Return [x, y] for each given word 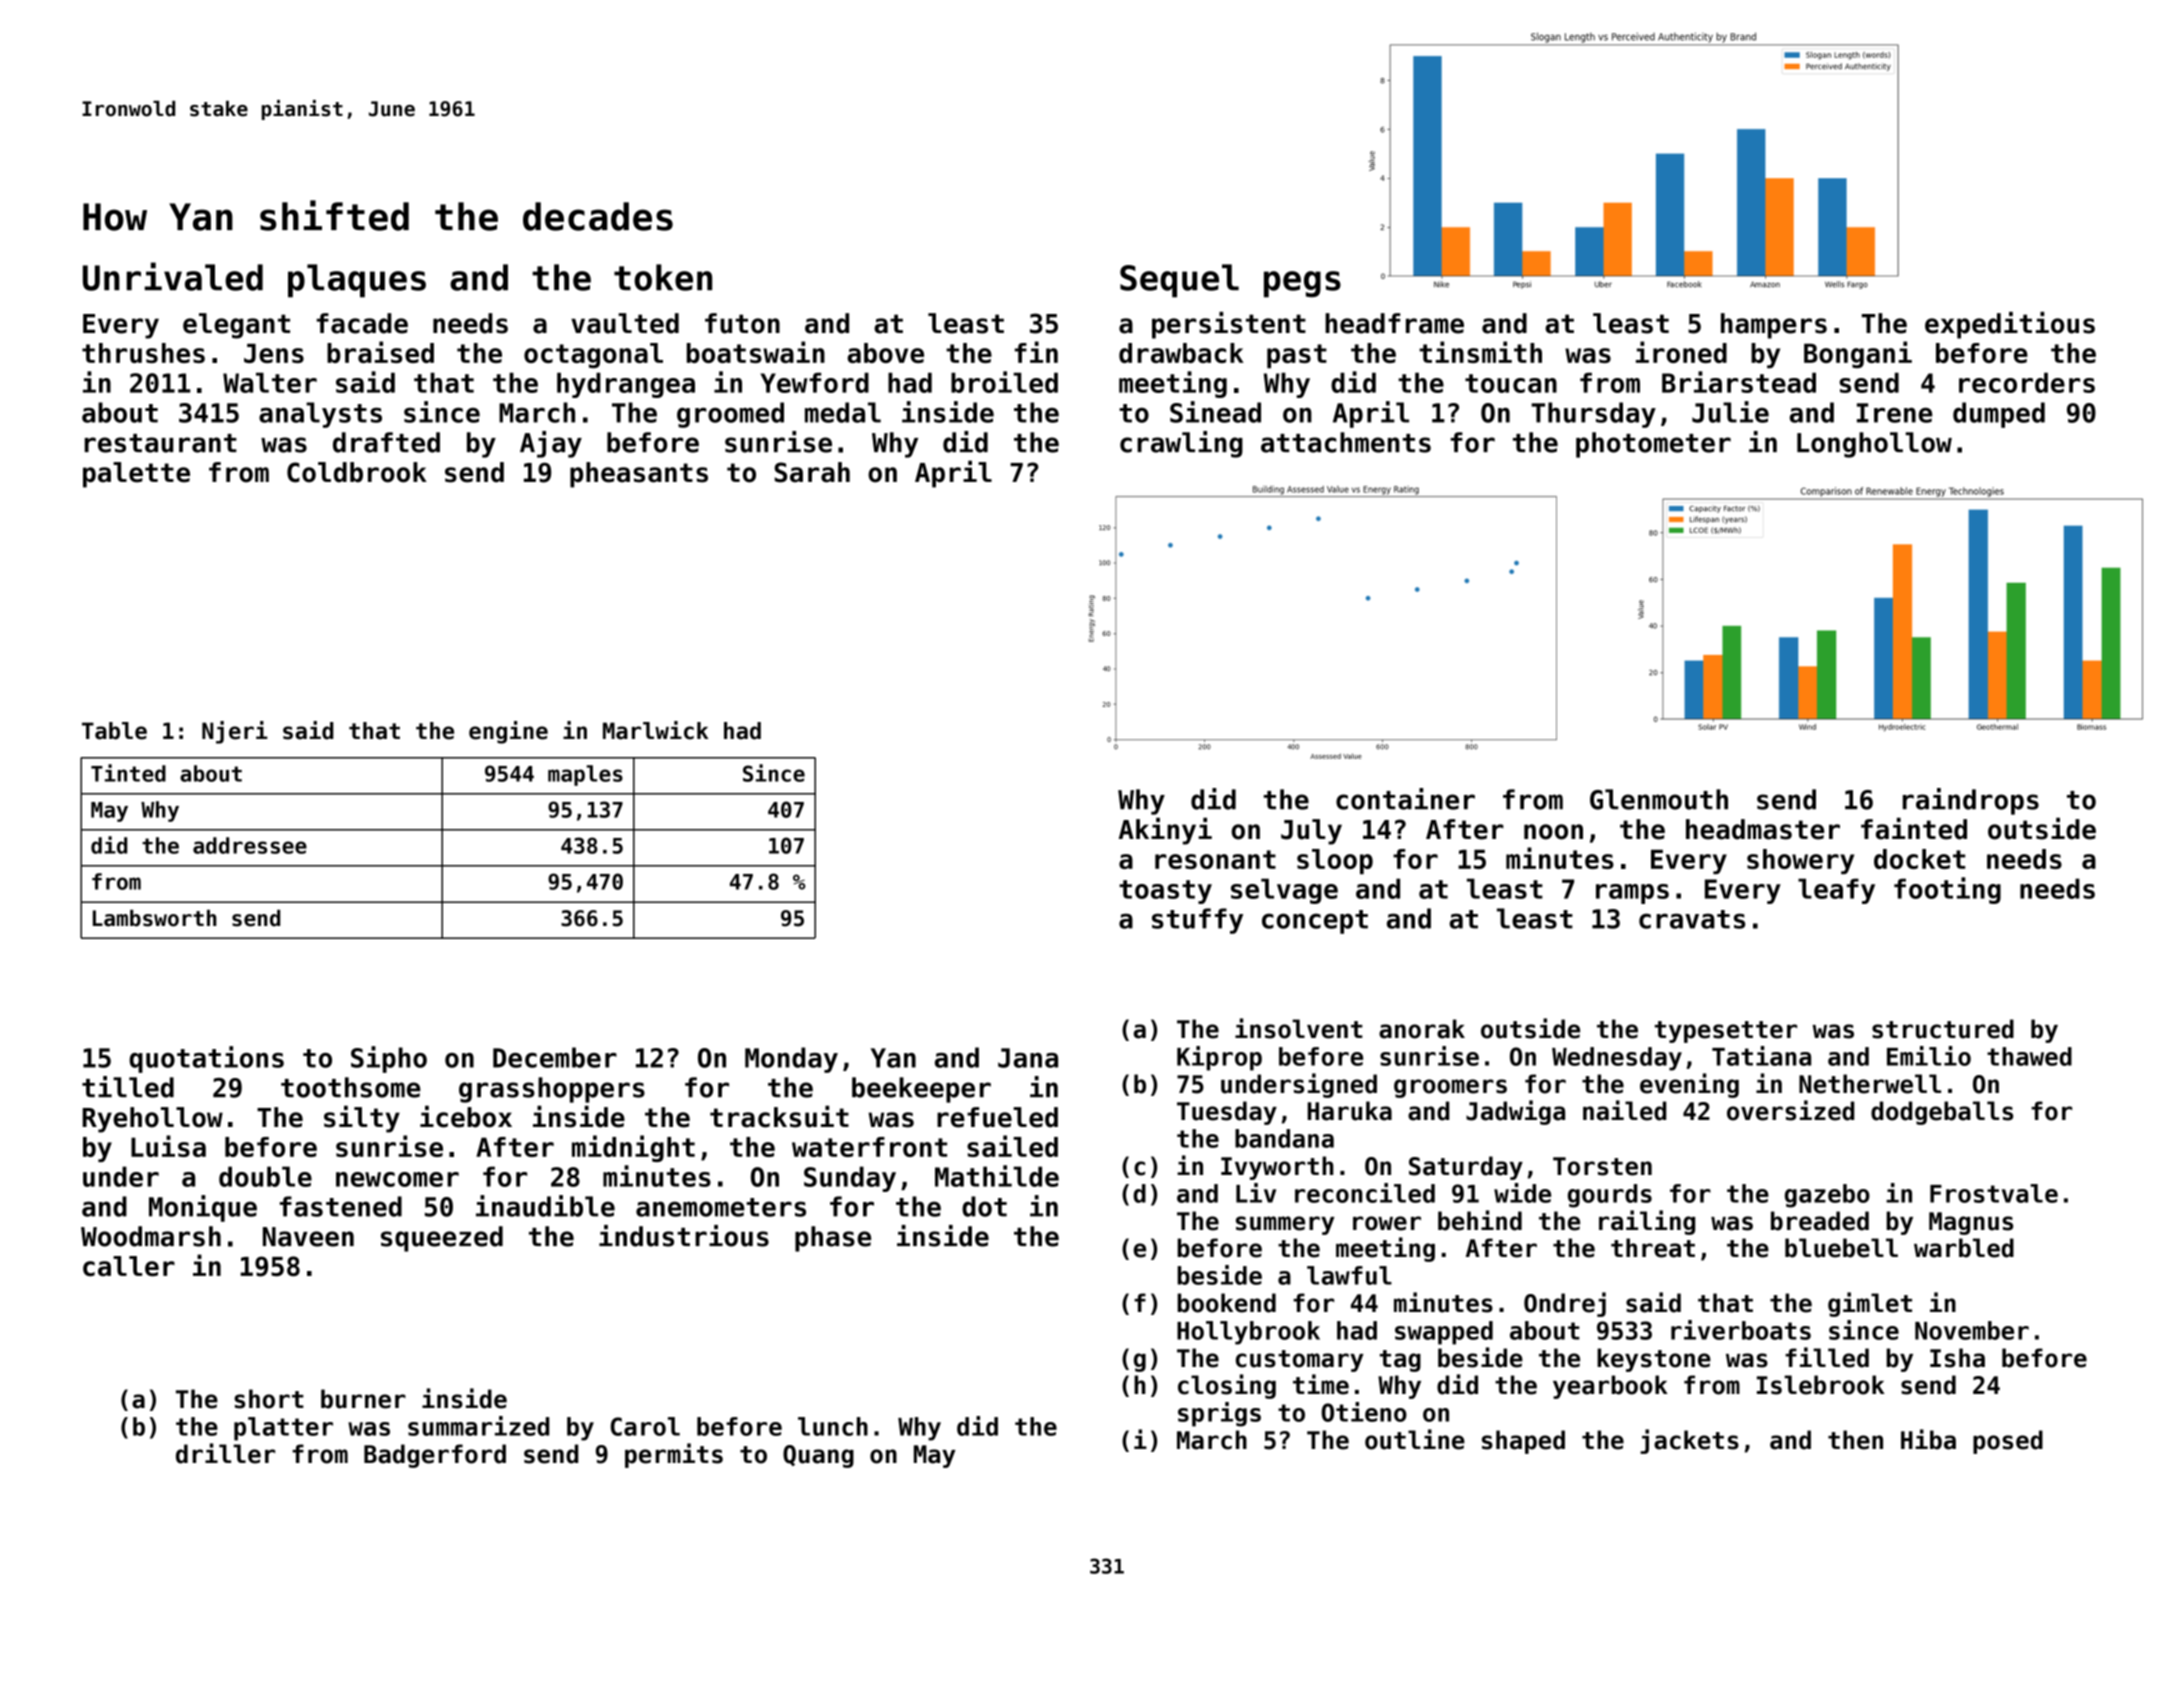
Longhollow [1874, 445]
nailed [1624, 1110]
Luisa [168, 1146]
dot [984, 1206]
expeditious [2010, 325]
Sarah [812, 472]
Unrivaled [173, 276]
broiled [1004, 382]
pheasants [639, 475]
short [269, 1399]
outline [1415, 1439]
